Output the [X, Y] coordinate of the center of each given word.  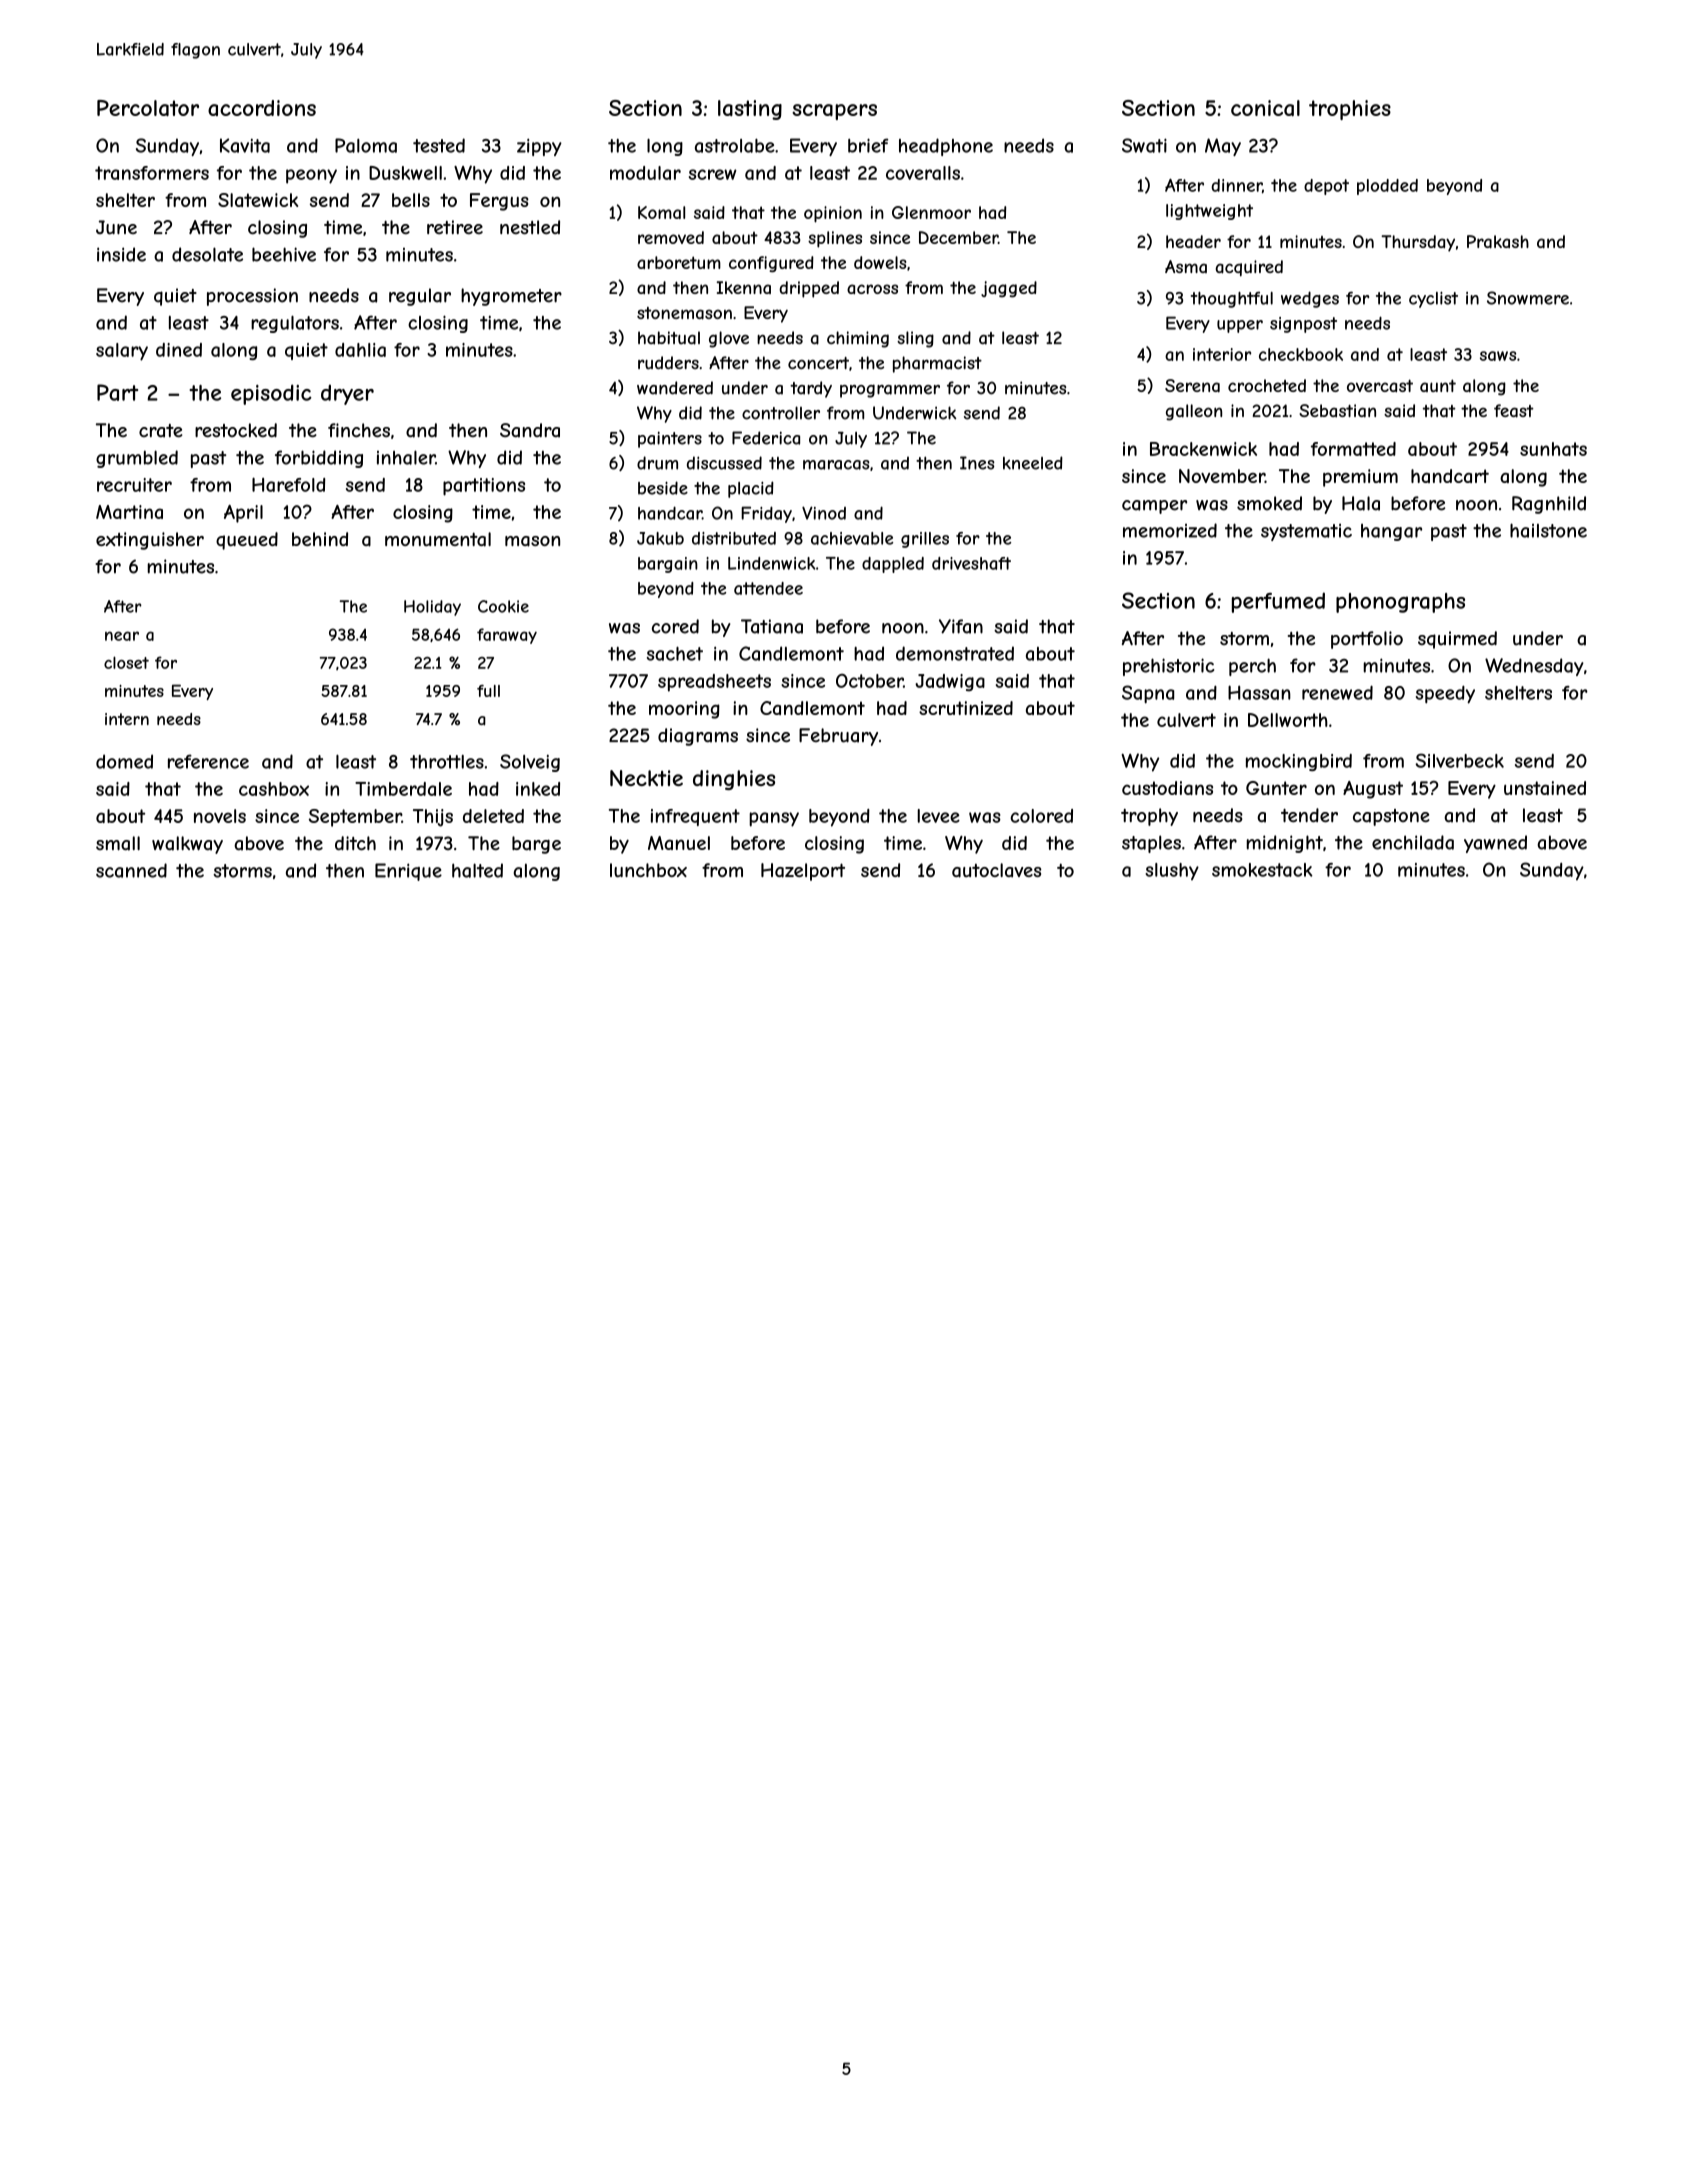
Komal [661, 212]
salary [122, 352]
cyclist [1433, 300]
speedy [1445, 694]
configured [771, 264]
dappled [893, 565]
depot [1326, 187]
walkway [187, 845]
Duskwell [405, 173]
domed [124, 761]
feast [1514, 411]
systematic [1306, 532]
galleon [1194, 412]
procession [252, 297]
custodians [1167, 788]
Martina [129, 512]
